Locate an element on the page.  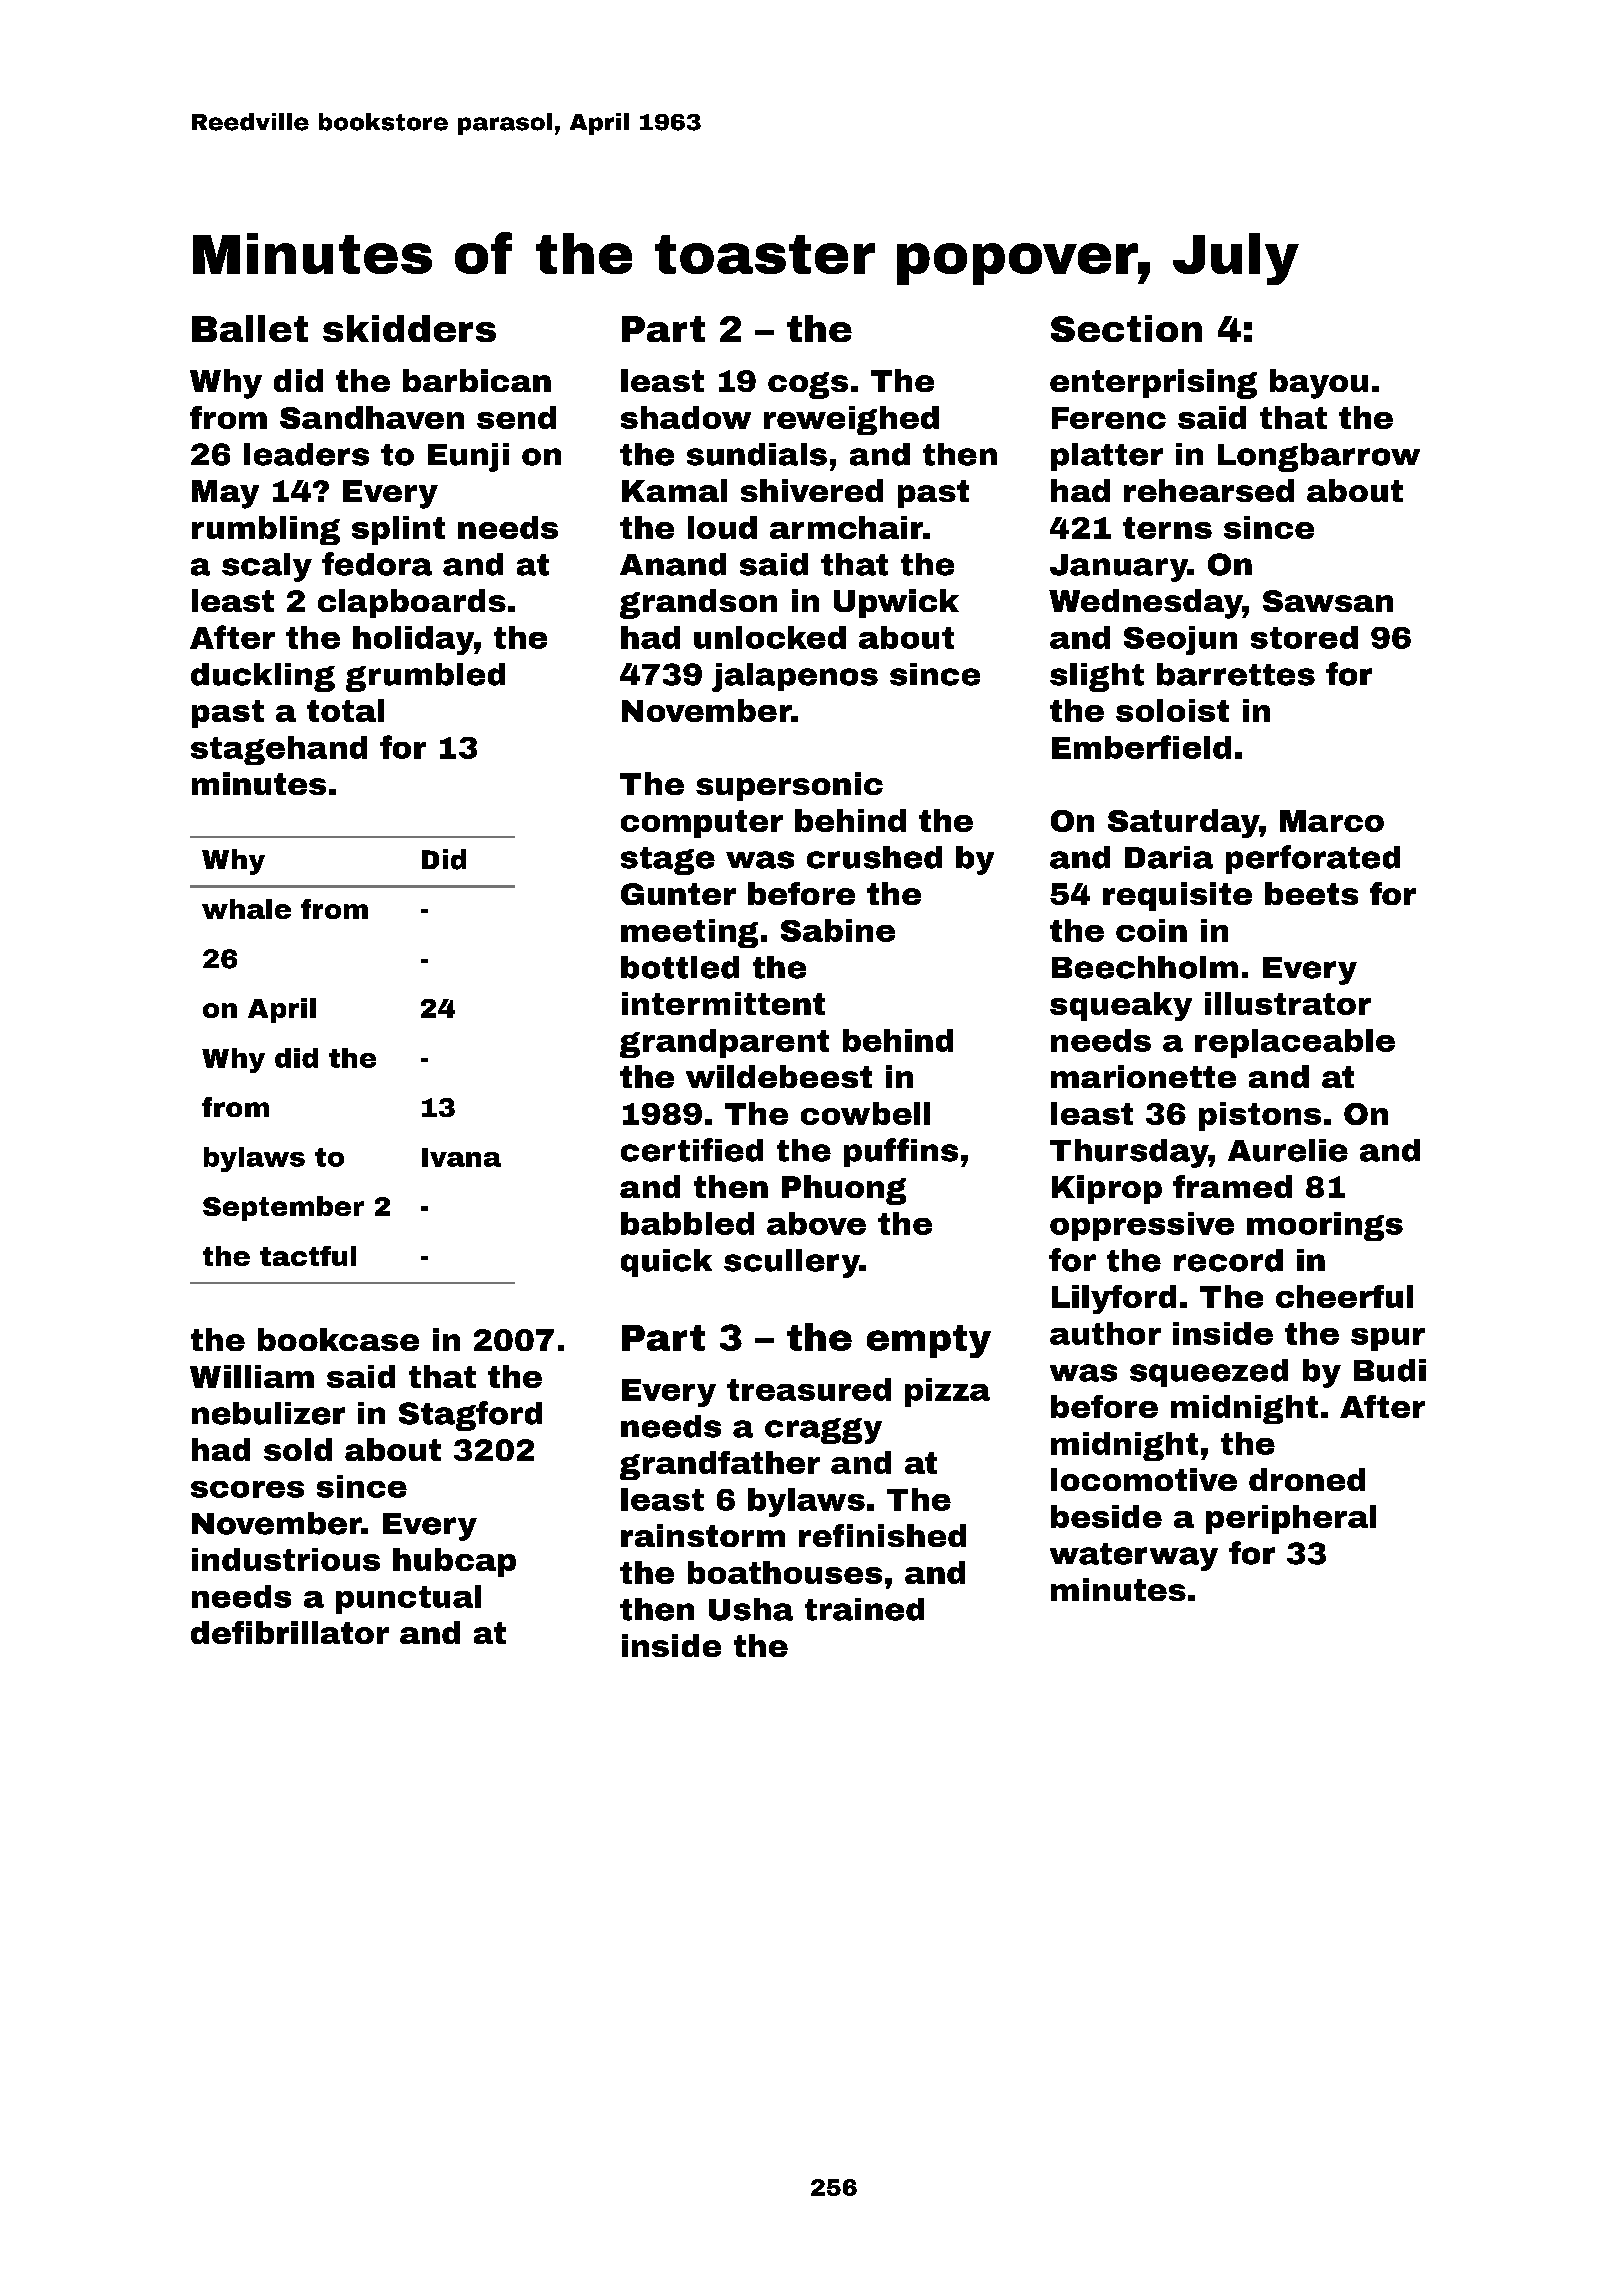
boathouses is located at coordinates (785, 1572).
